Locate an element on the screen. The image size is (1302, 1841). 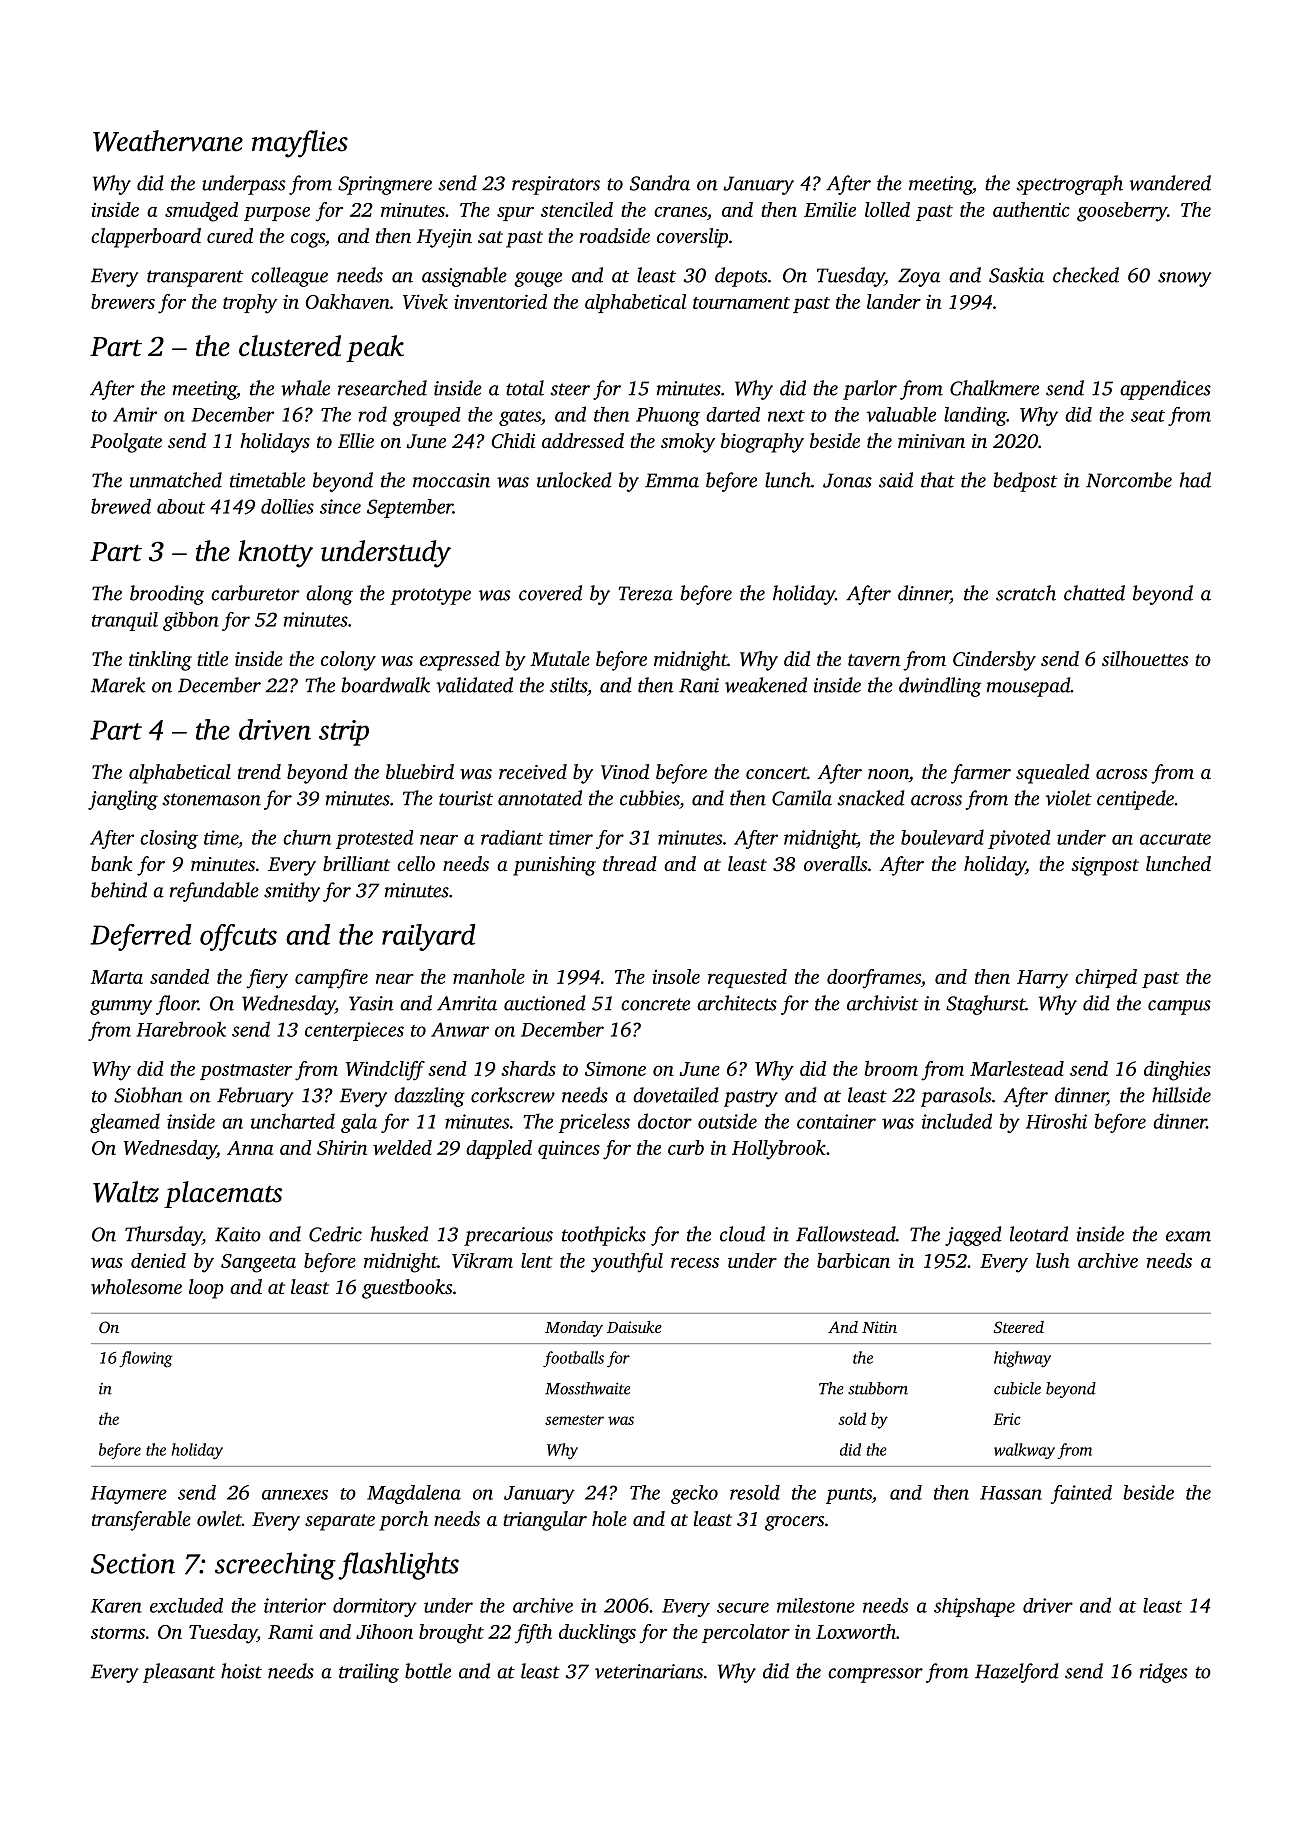
Saskia is located at coordinates (1016, 275).
